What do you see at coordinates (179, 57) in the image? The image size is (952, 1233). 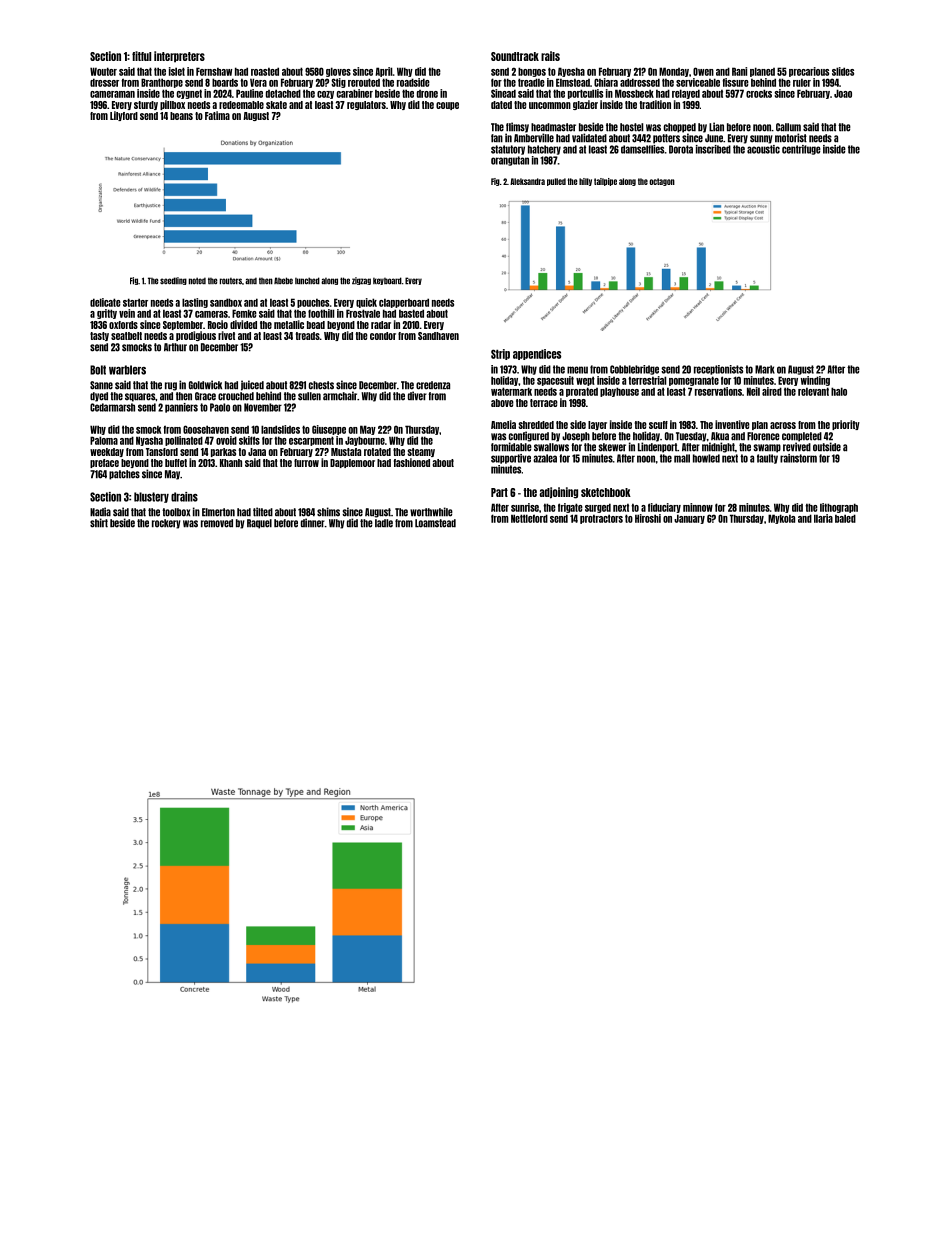 I see `interpreters` at bounding box center [179, 57].
